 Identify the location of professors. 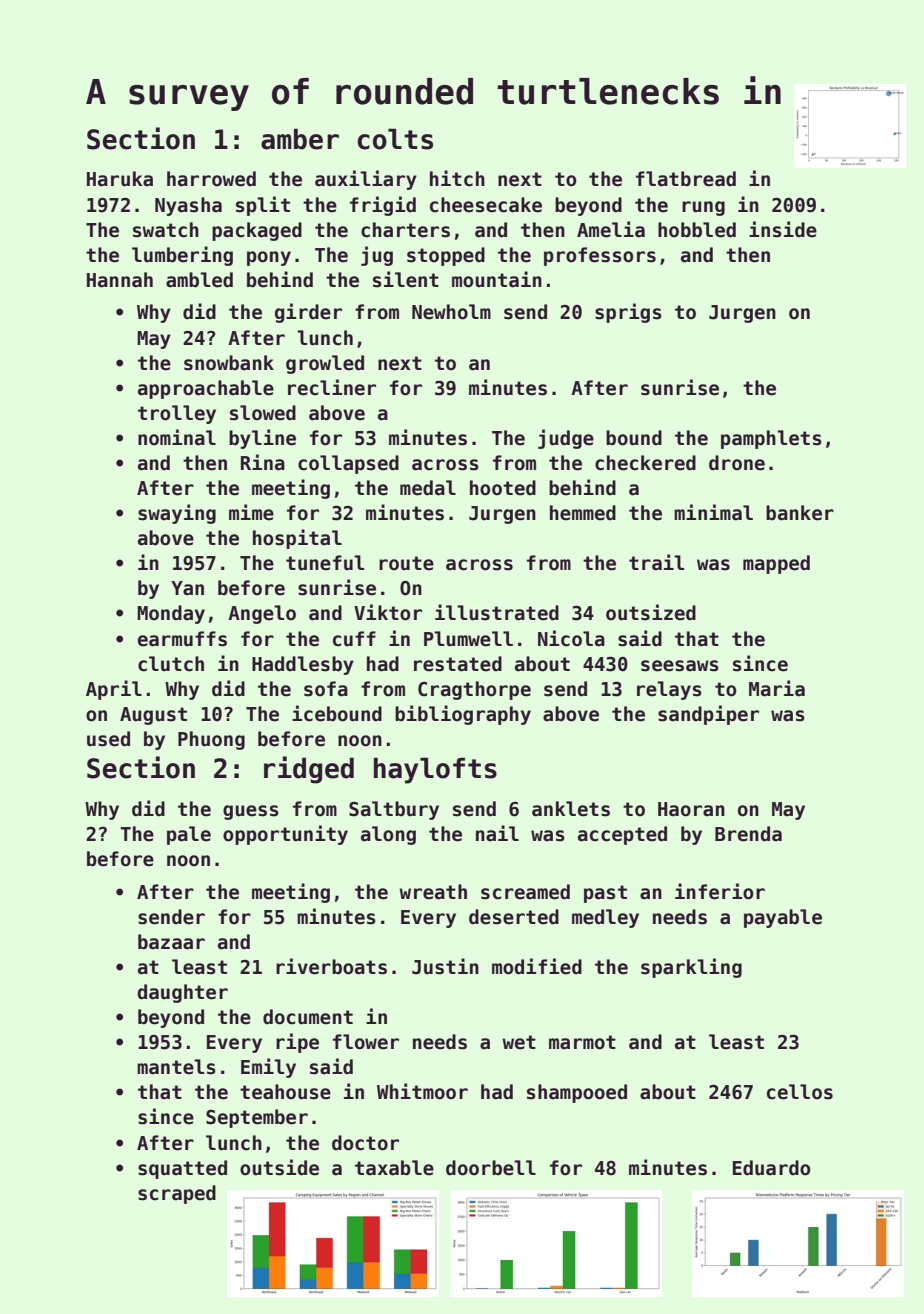
(600, 256).
